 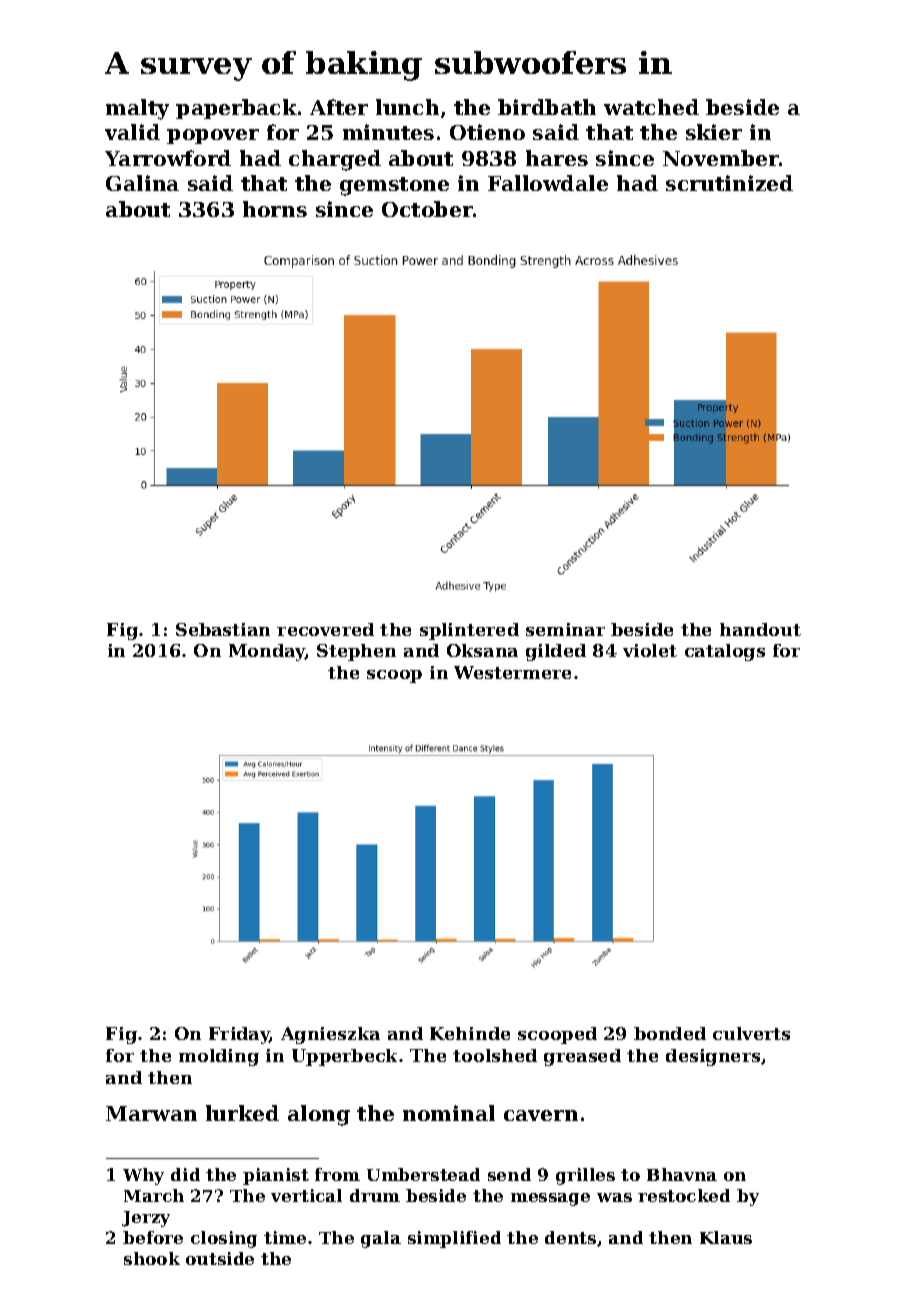 What do you see at coordinates (651, 107) in the page?
I see `watched` at bounding box center [651, 107].
